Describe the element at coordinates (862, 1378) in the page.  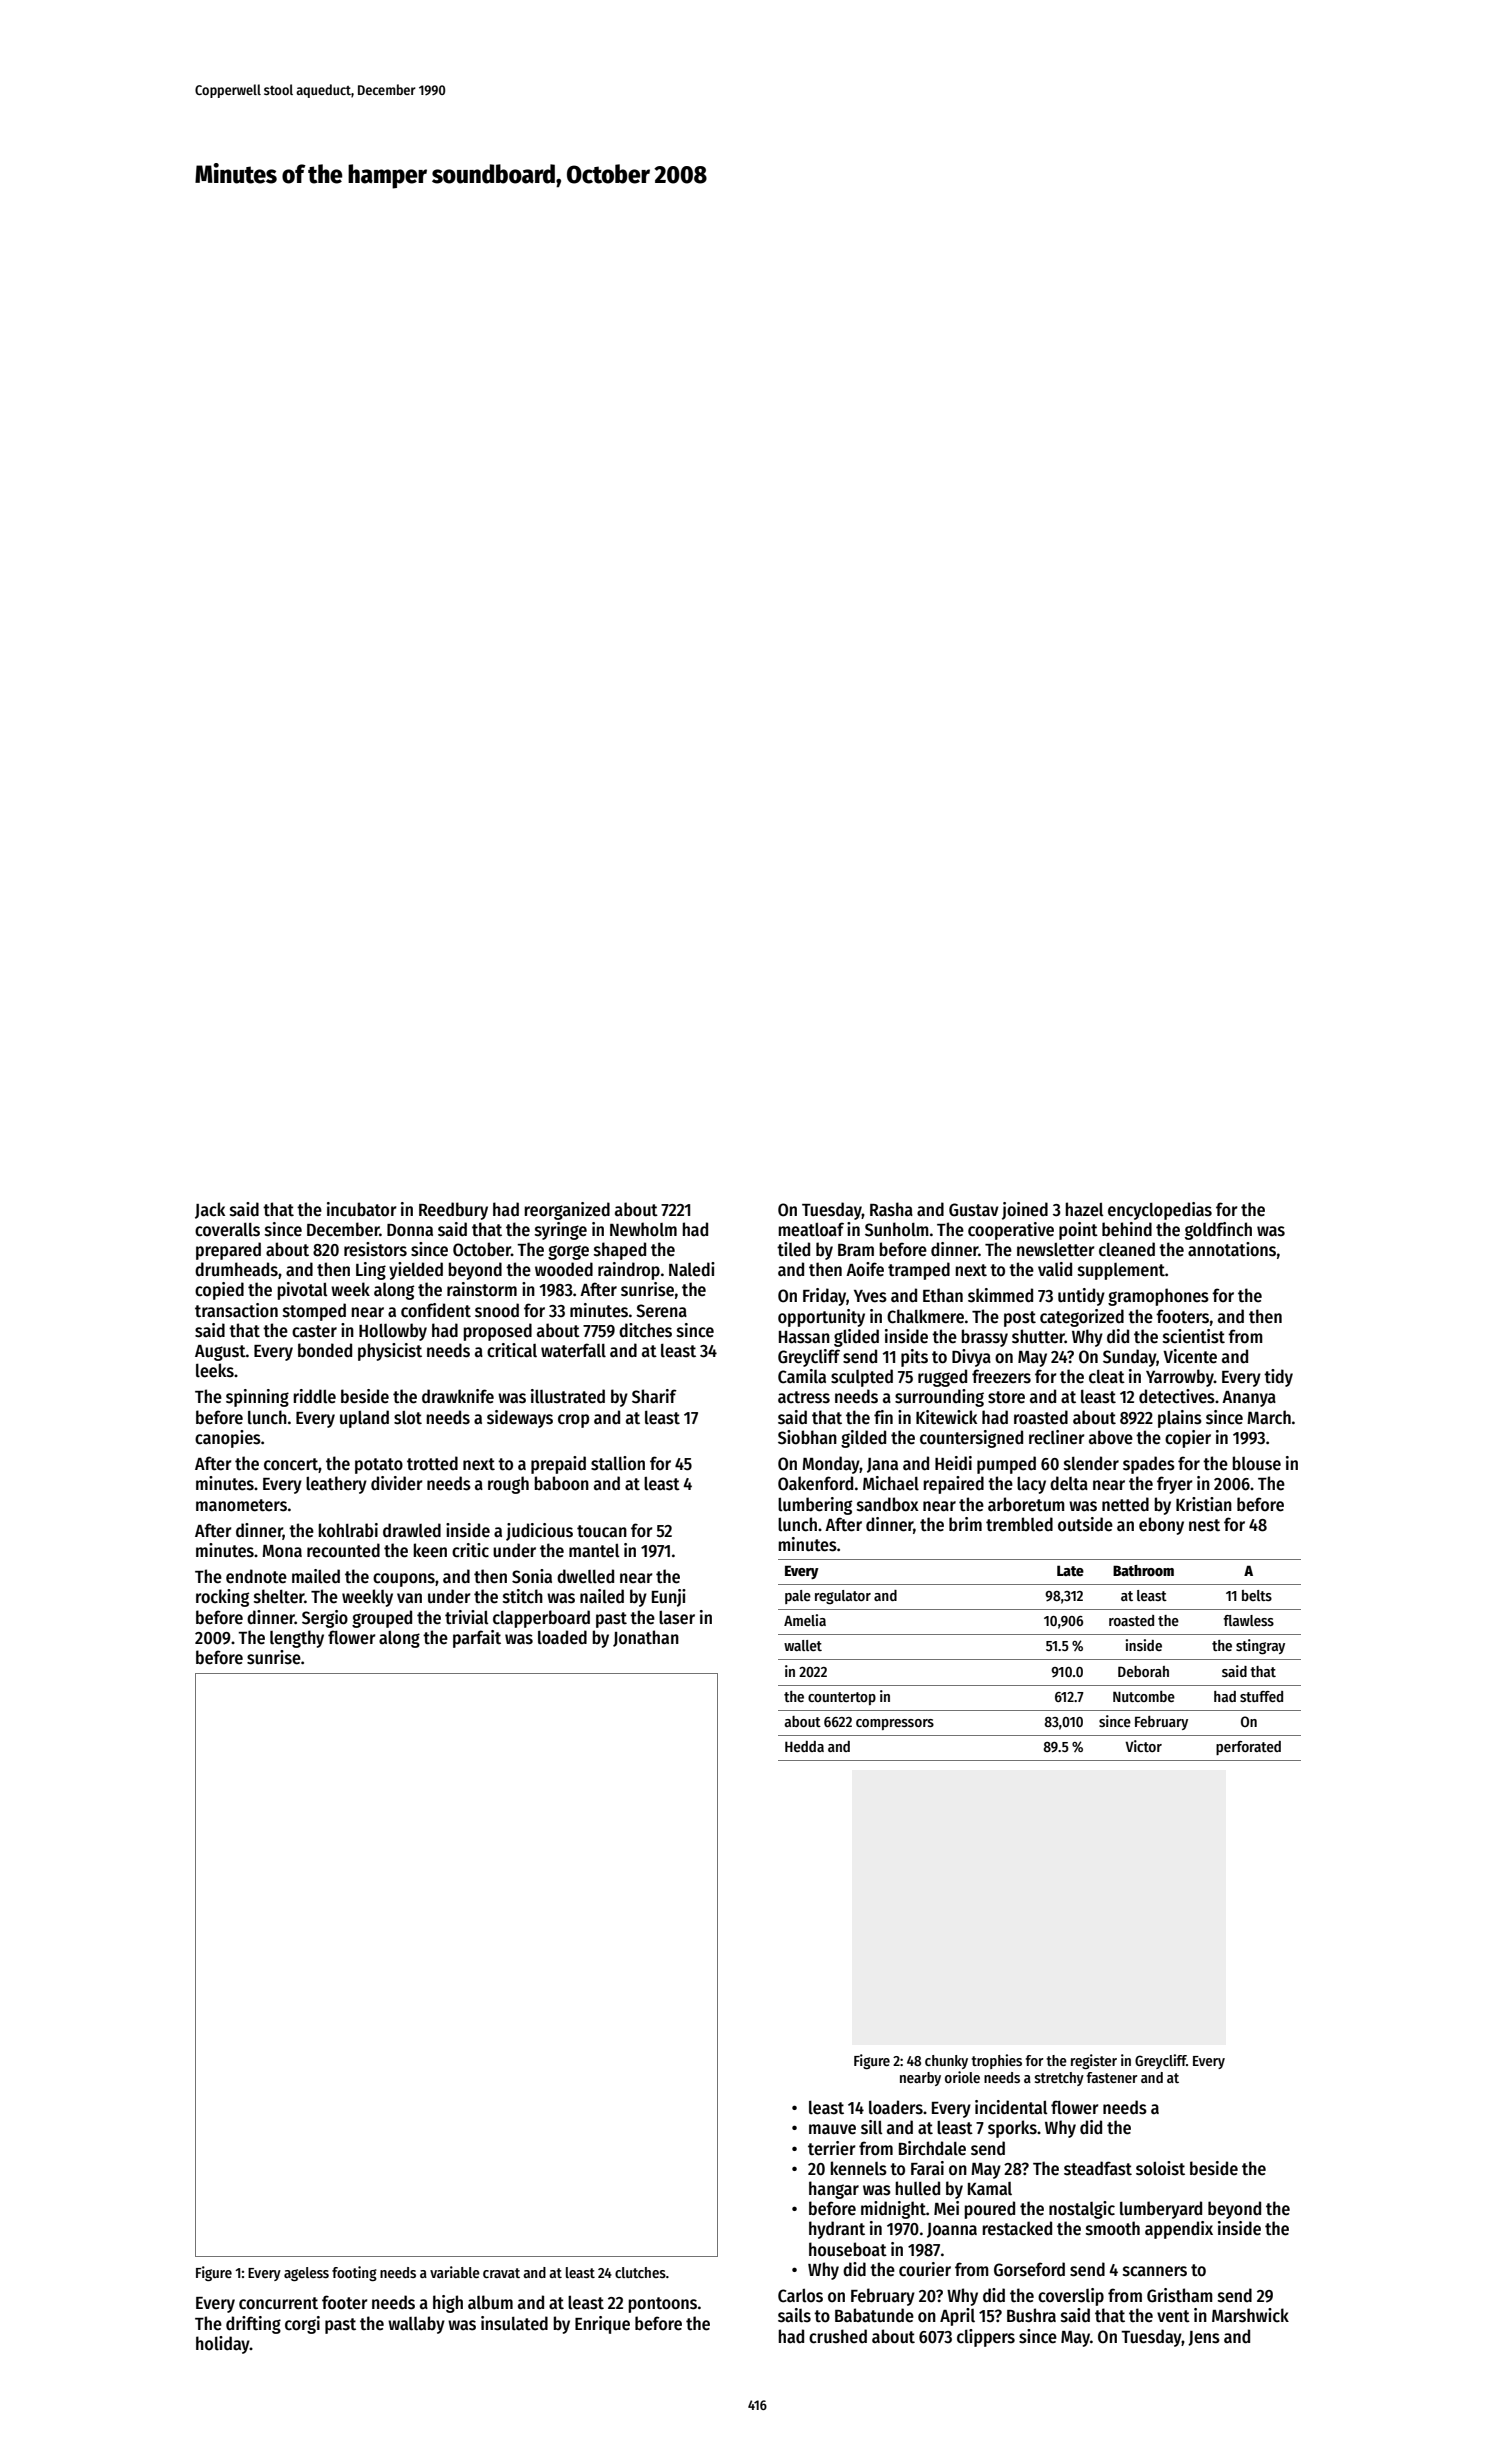
I see `sculpted` at that location.
